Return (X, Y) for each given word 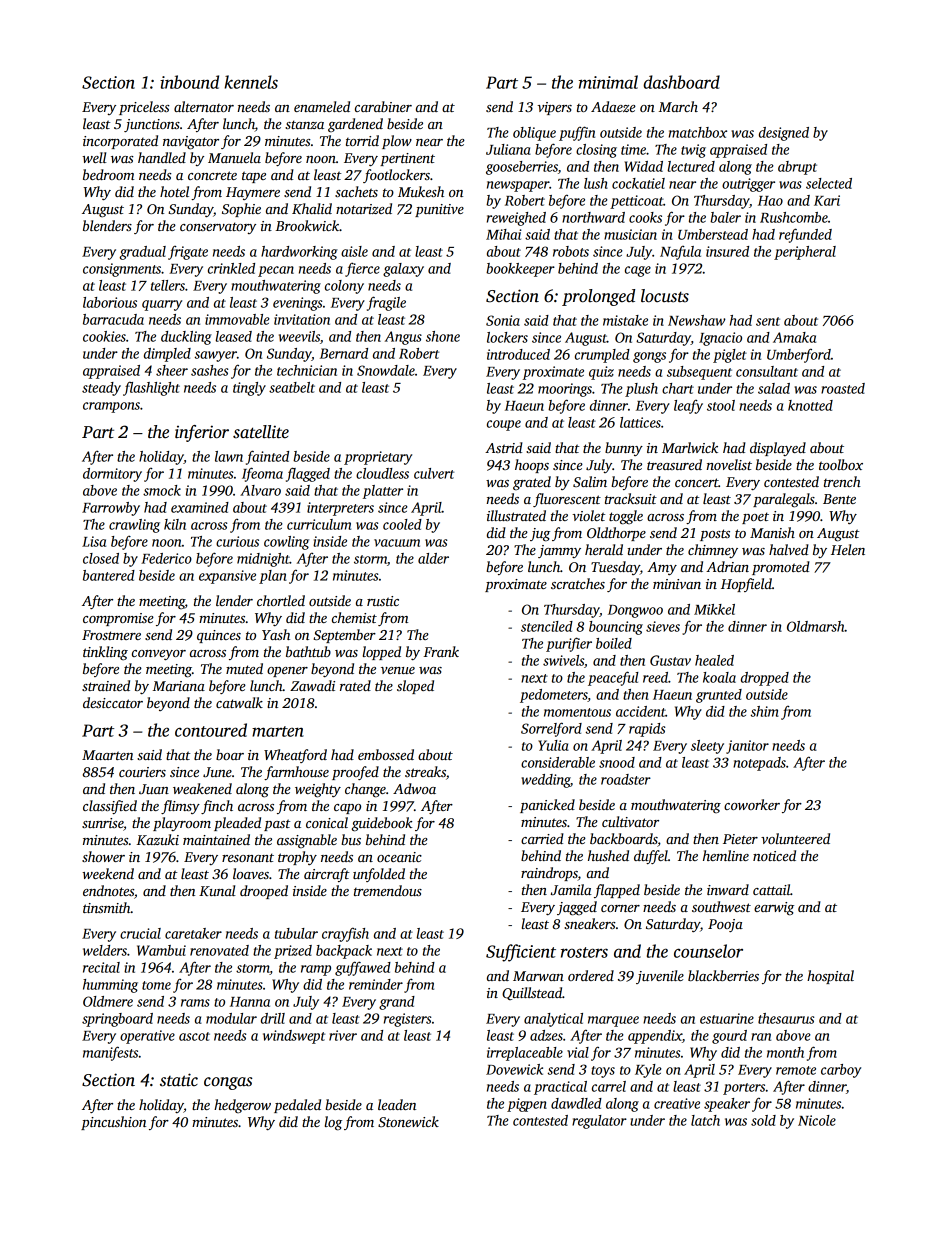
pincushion (113, 1123)
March (678, 106)
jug (540, 535)
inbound (189, 82)
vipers (554, 108)
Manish (772, 532)
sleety (707, 747)
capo (347, 809)
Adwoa (414, 788)
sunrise (102, 823)
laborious (110, 302)
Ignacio (720, 339)
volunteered (795, 838)
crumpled (602, 356)
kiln (175, 524)
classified (110, 807)
